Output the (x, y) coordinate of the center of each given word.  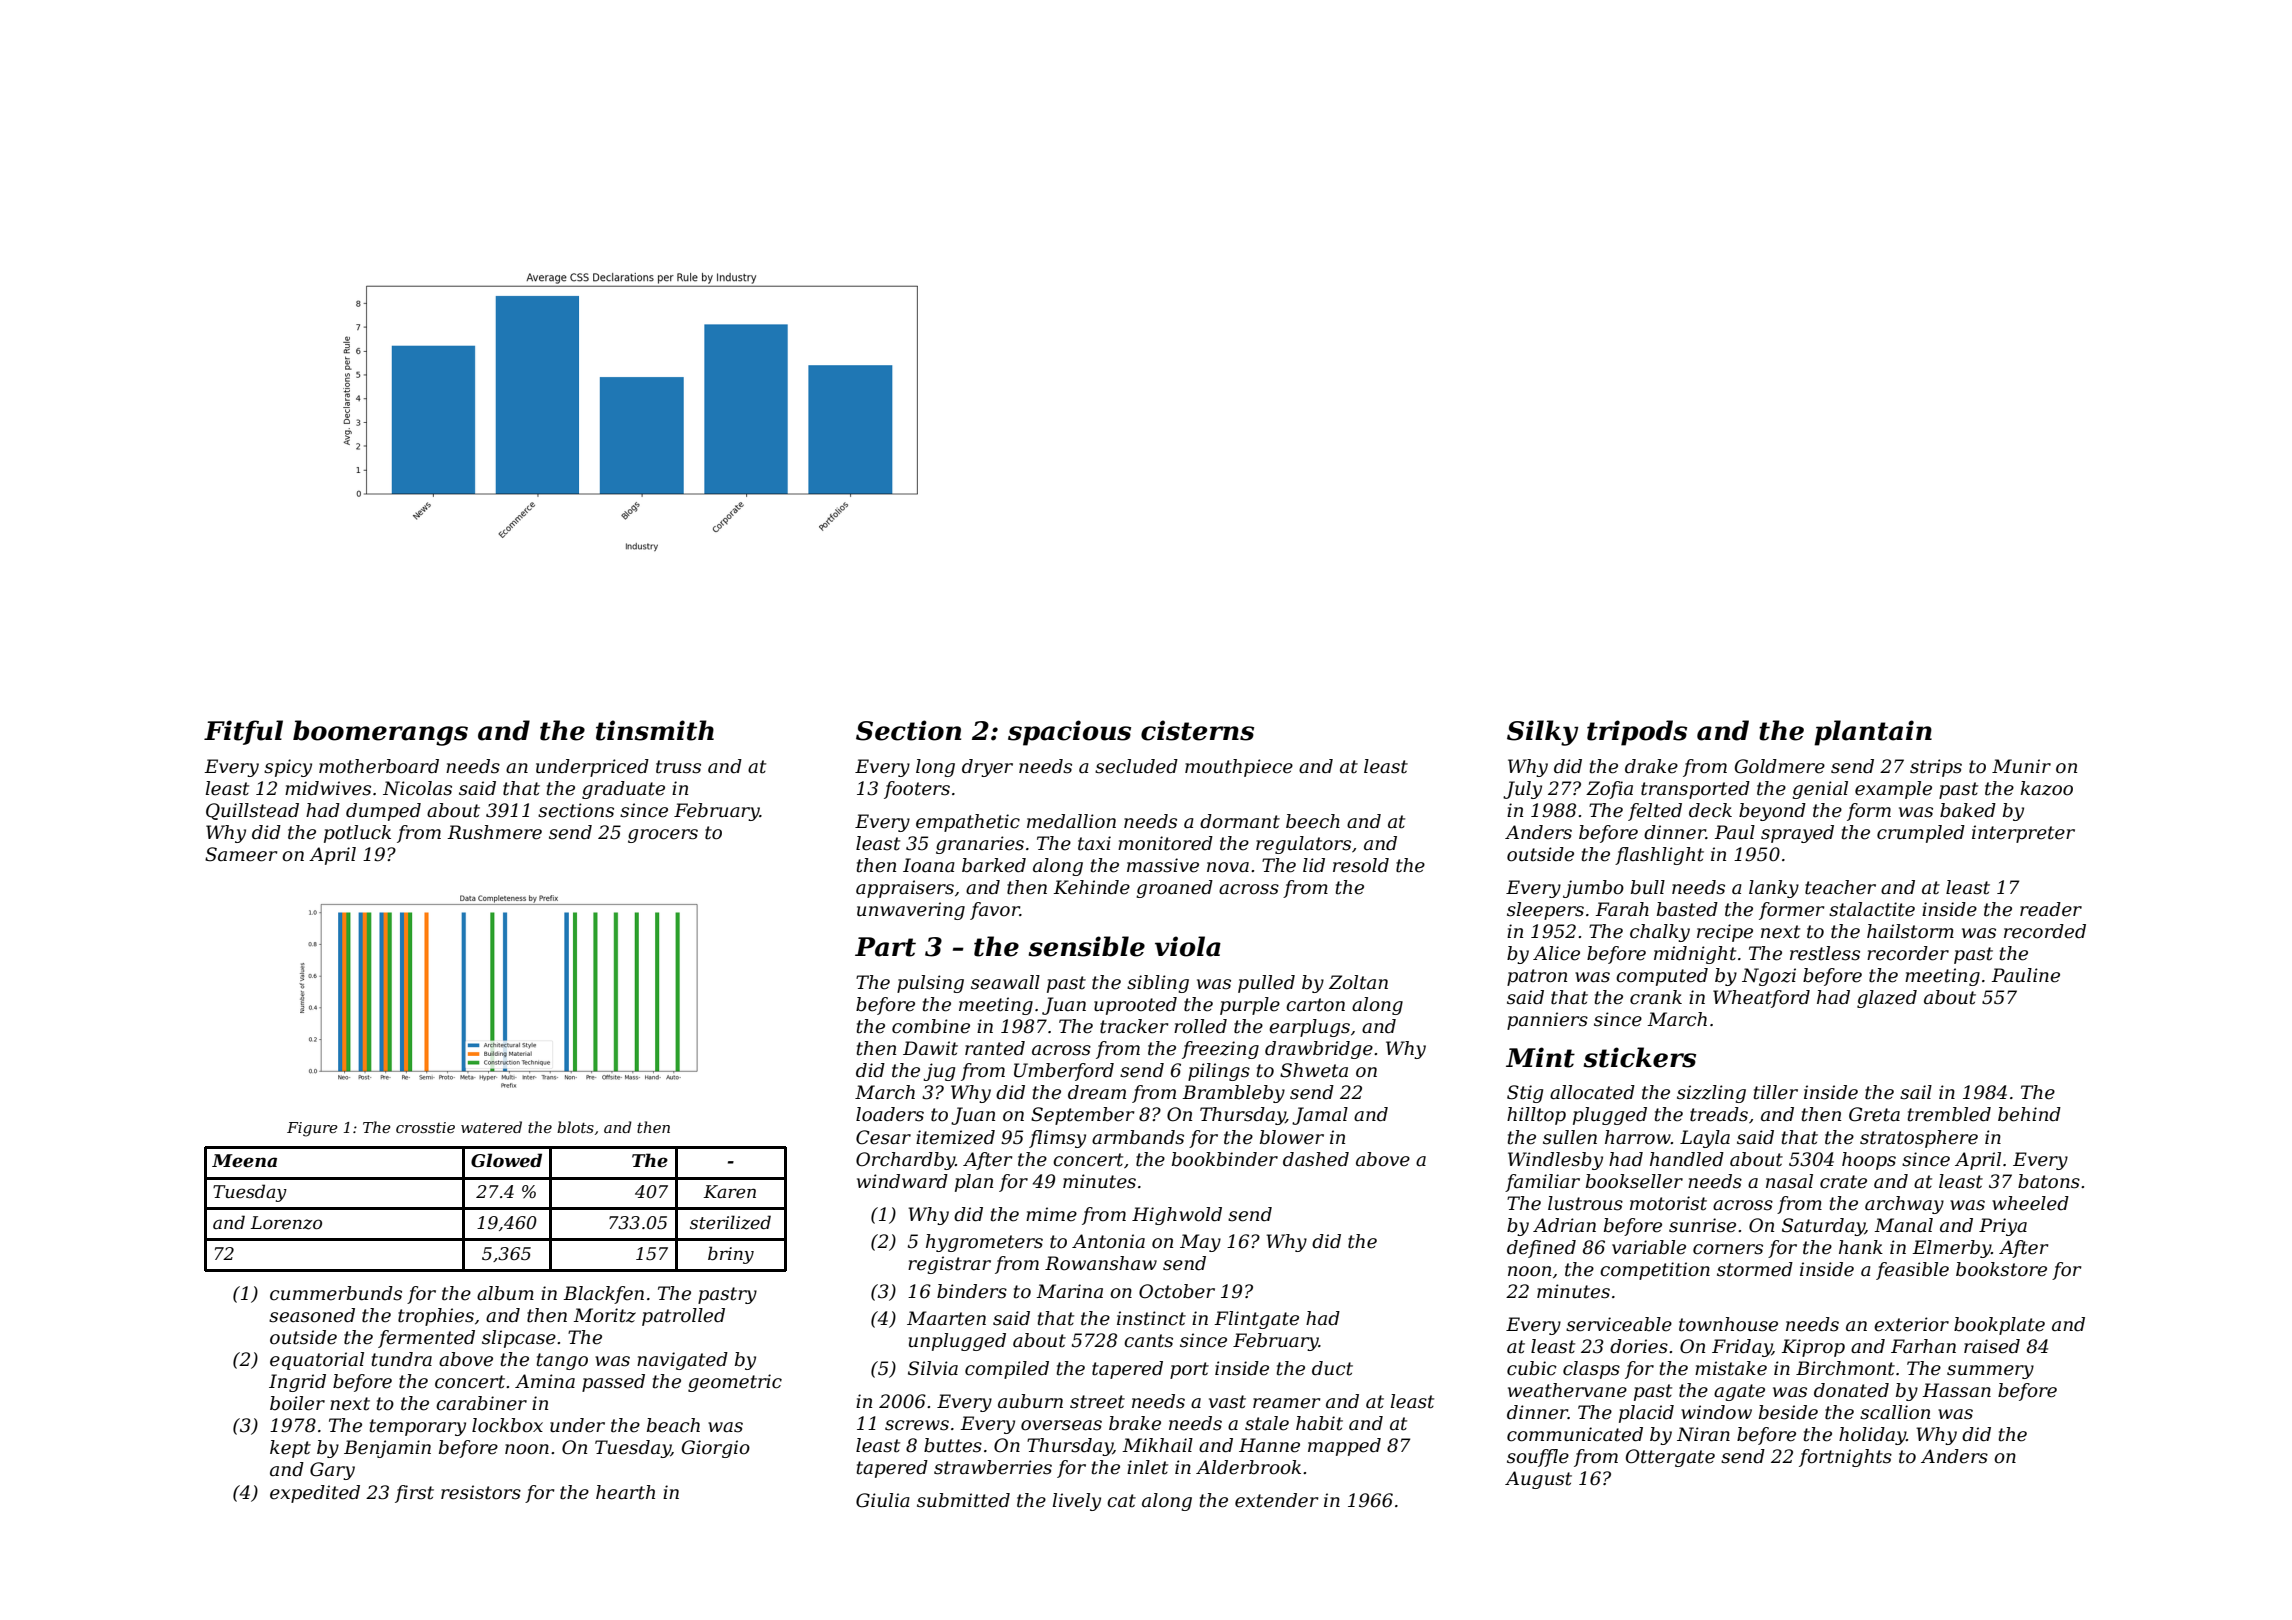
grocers (663, 836)
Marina (1069, 1291)
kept (290, 1449)
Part (885, 947)
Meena (244, 1161)
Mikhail (1157, 1445)
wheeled (2030, 1203)
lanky (1774, 889)
